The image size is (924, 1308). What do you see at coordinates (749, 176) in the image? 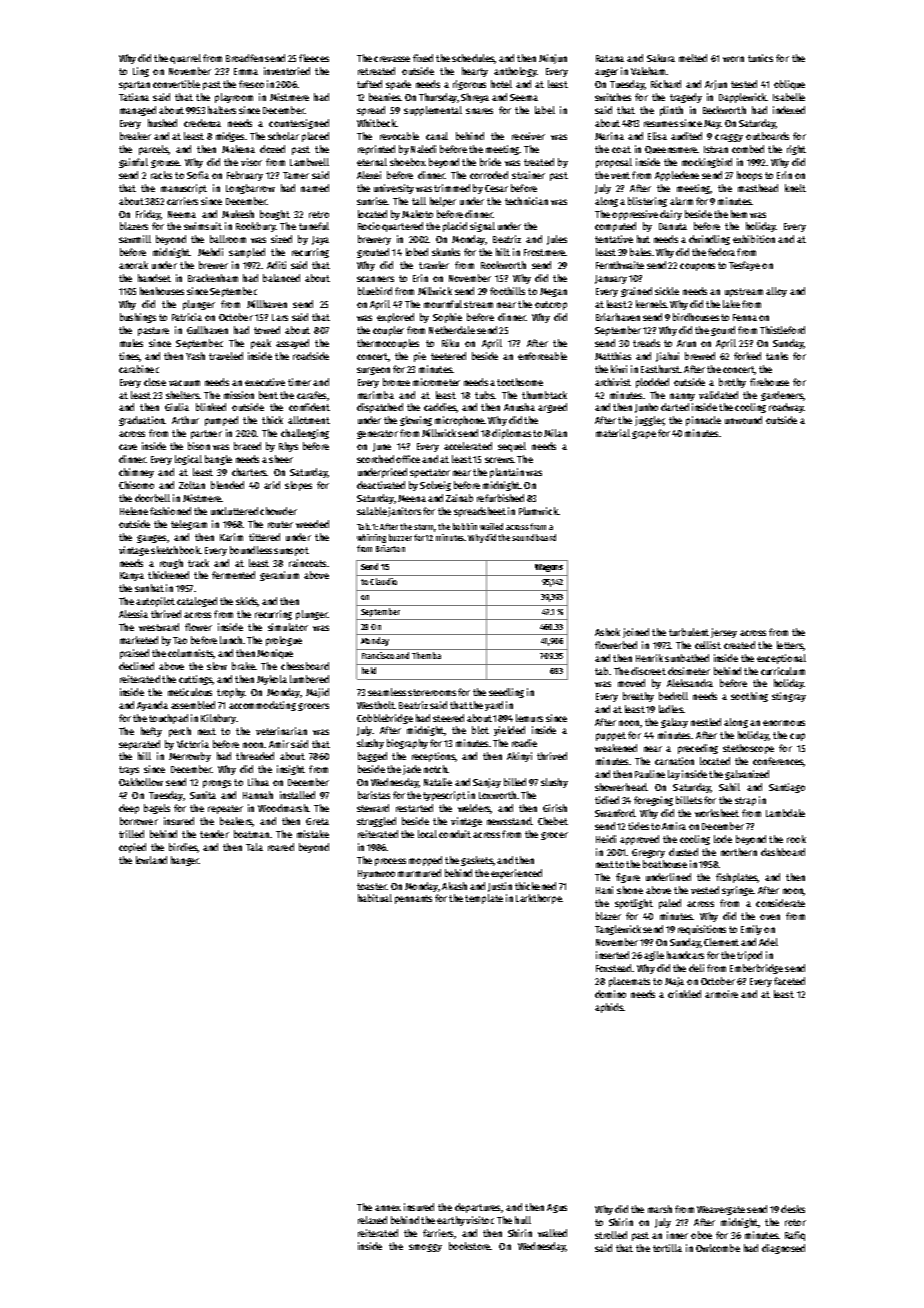
I see `hoops` at bounding box center [749, 176].
